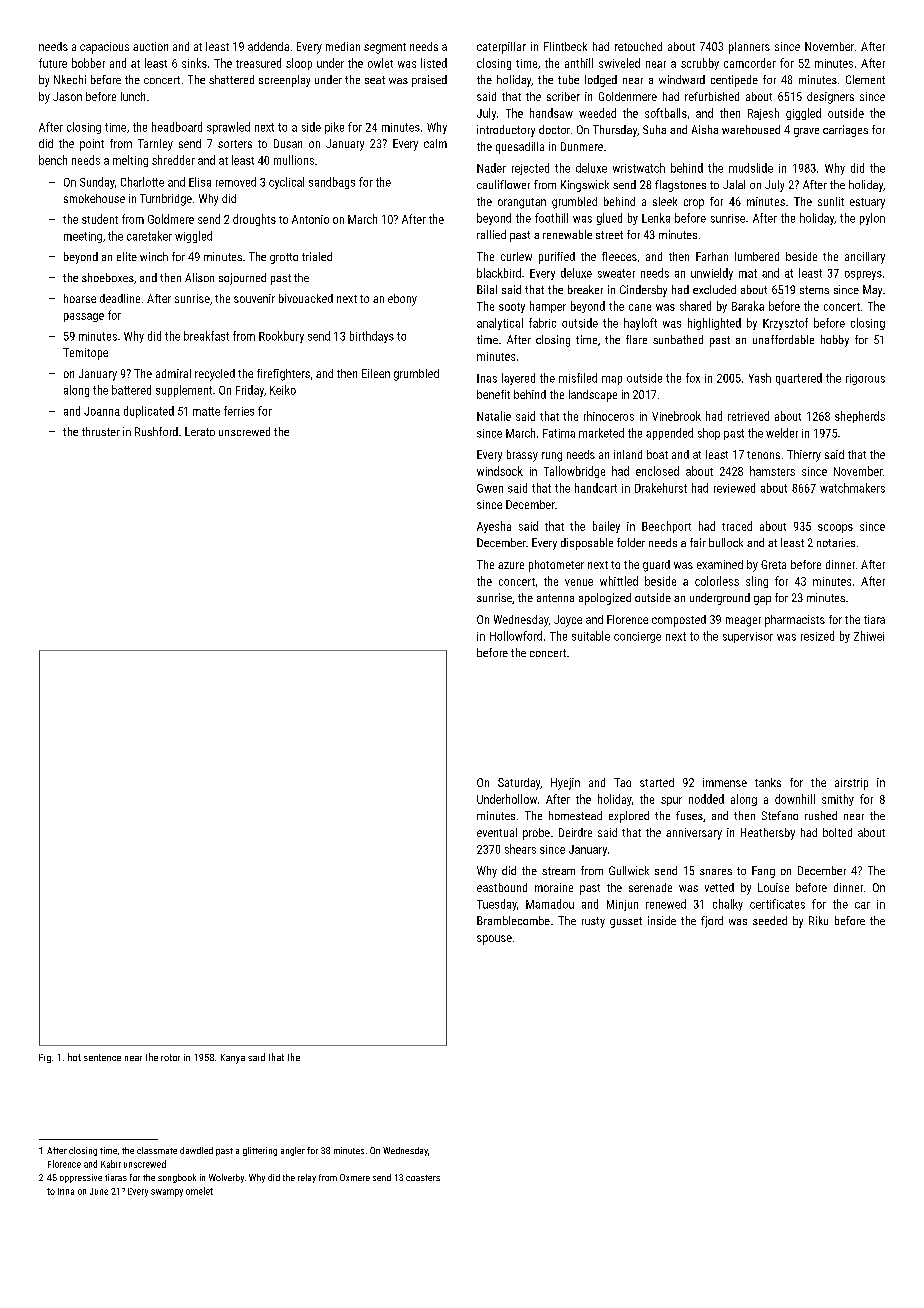 This screenshot has height=1308, width=924. I want to click on owlet, so click(380, 63).
